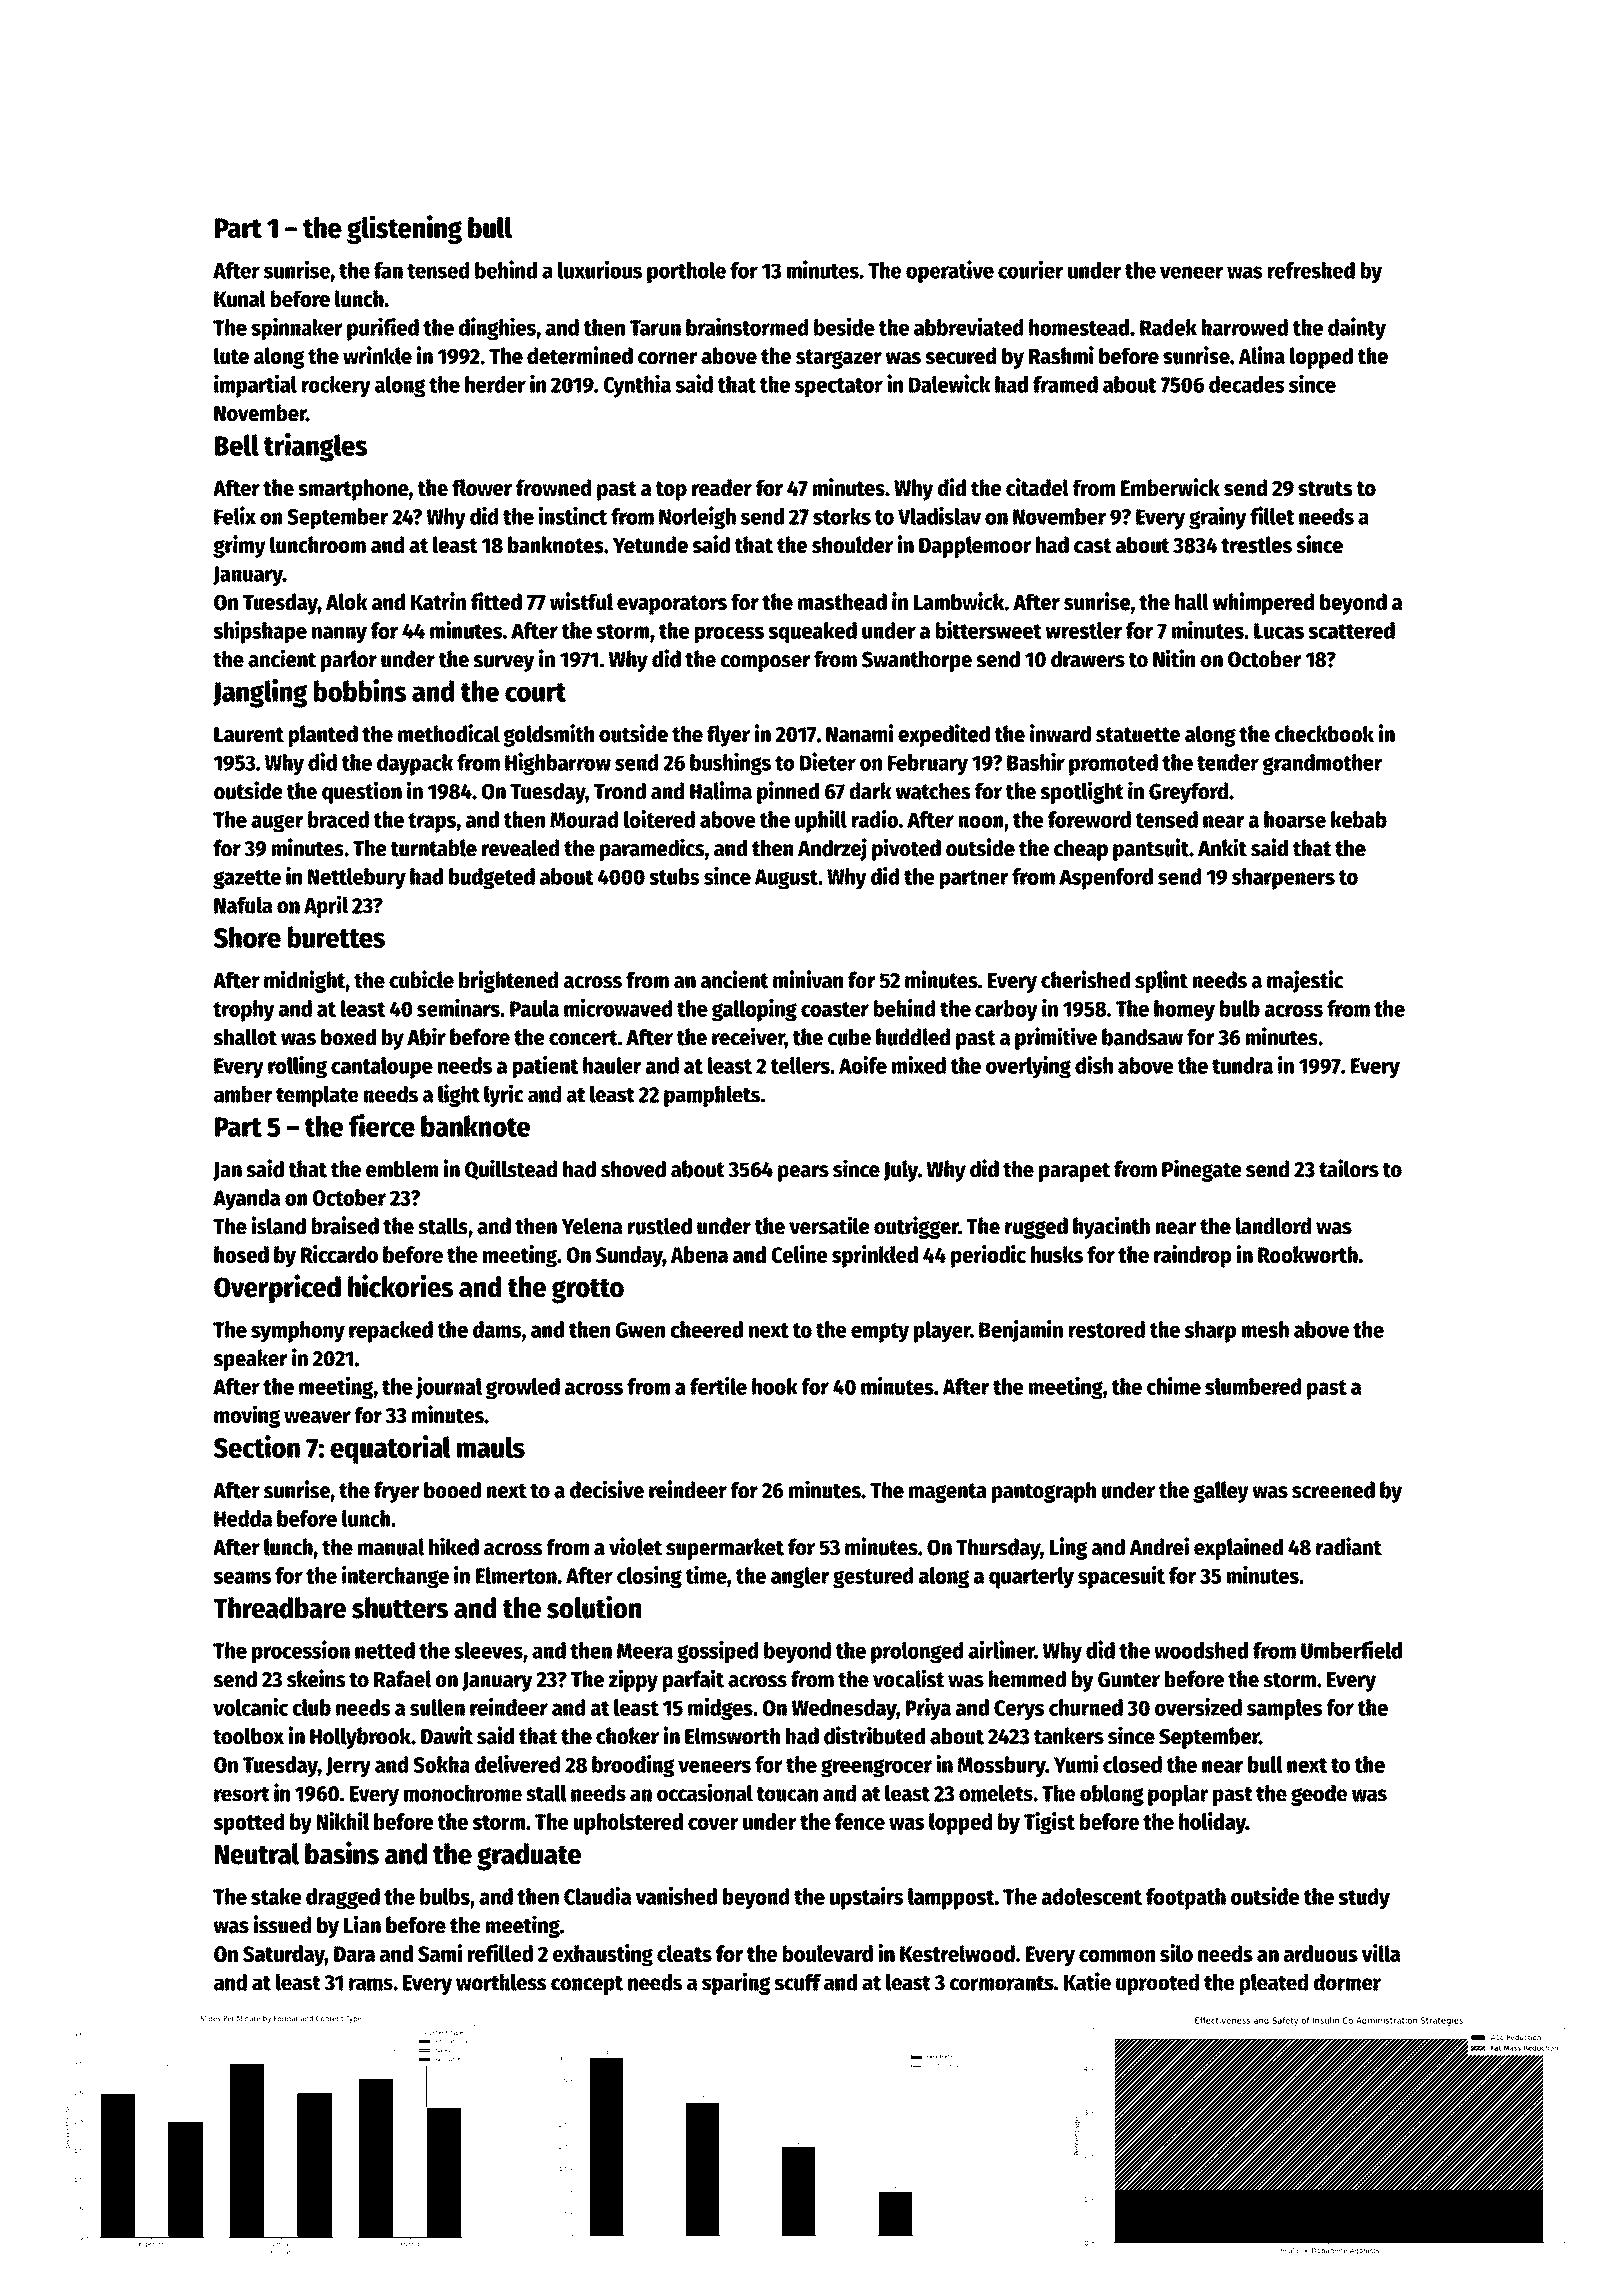 This screenshot has height=2292, width=1620. I want to click on mesh, so click(1265, 1329).
